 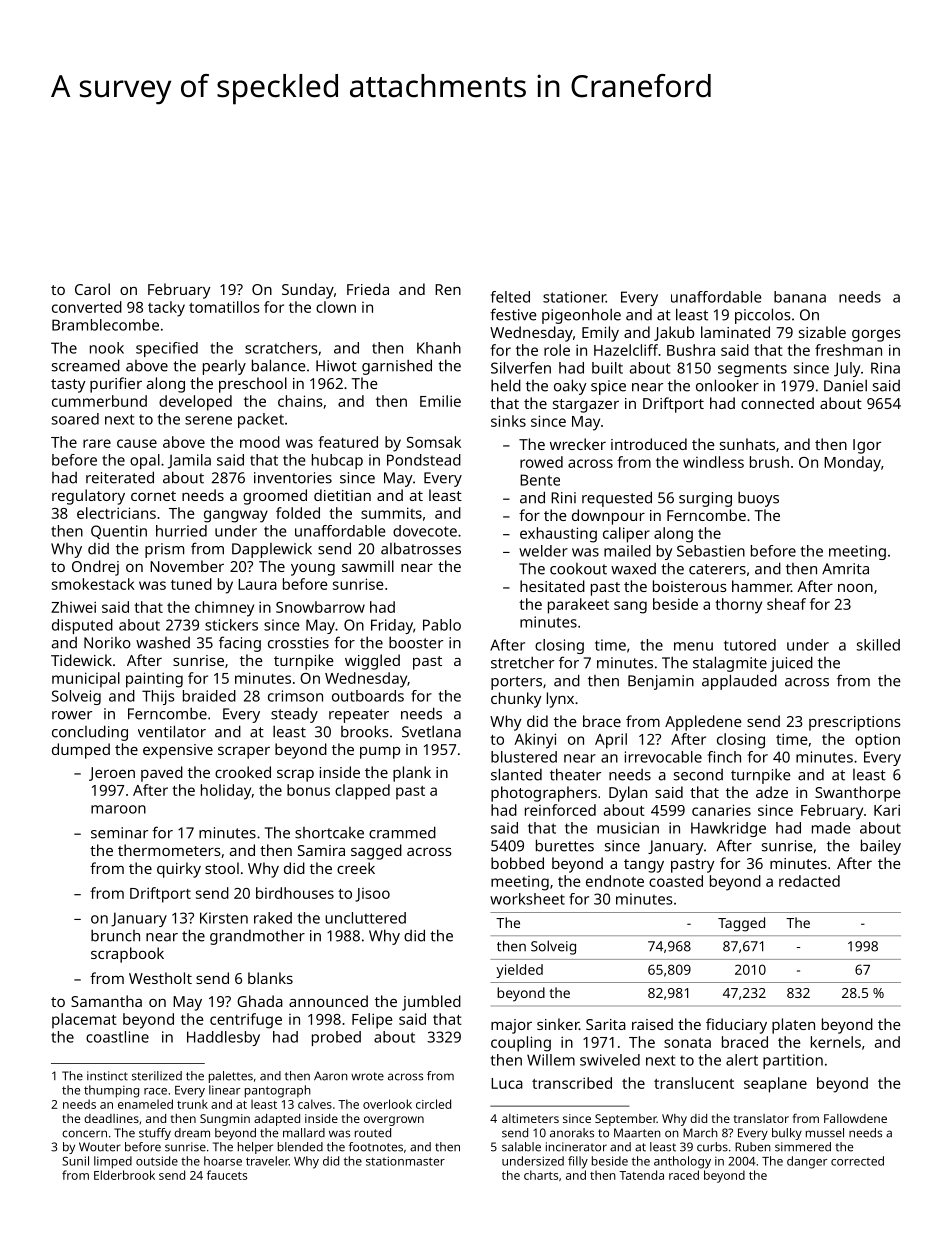 I want to click on sinks, so click(x=508, y=421).
